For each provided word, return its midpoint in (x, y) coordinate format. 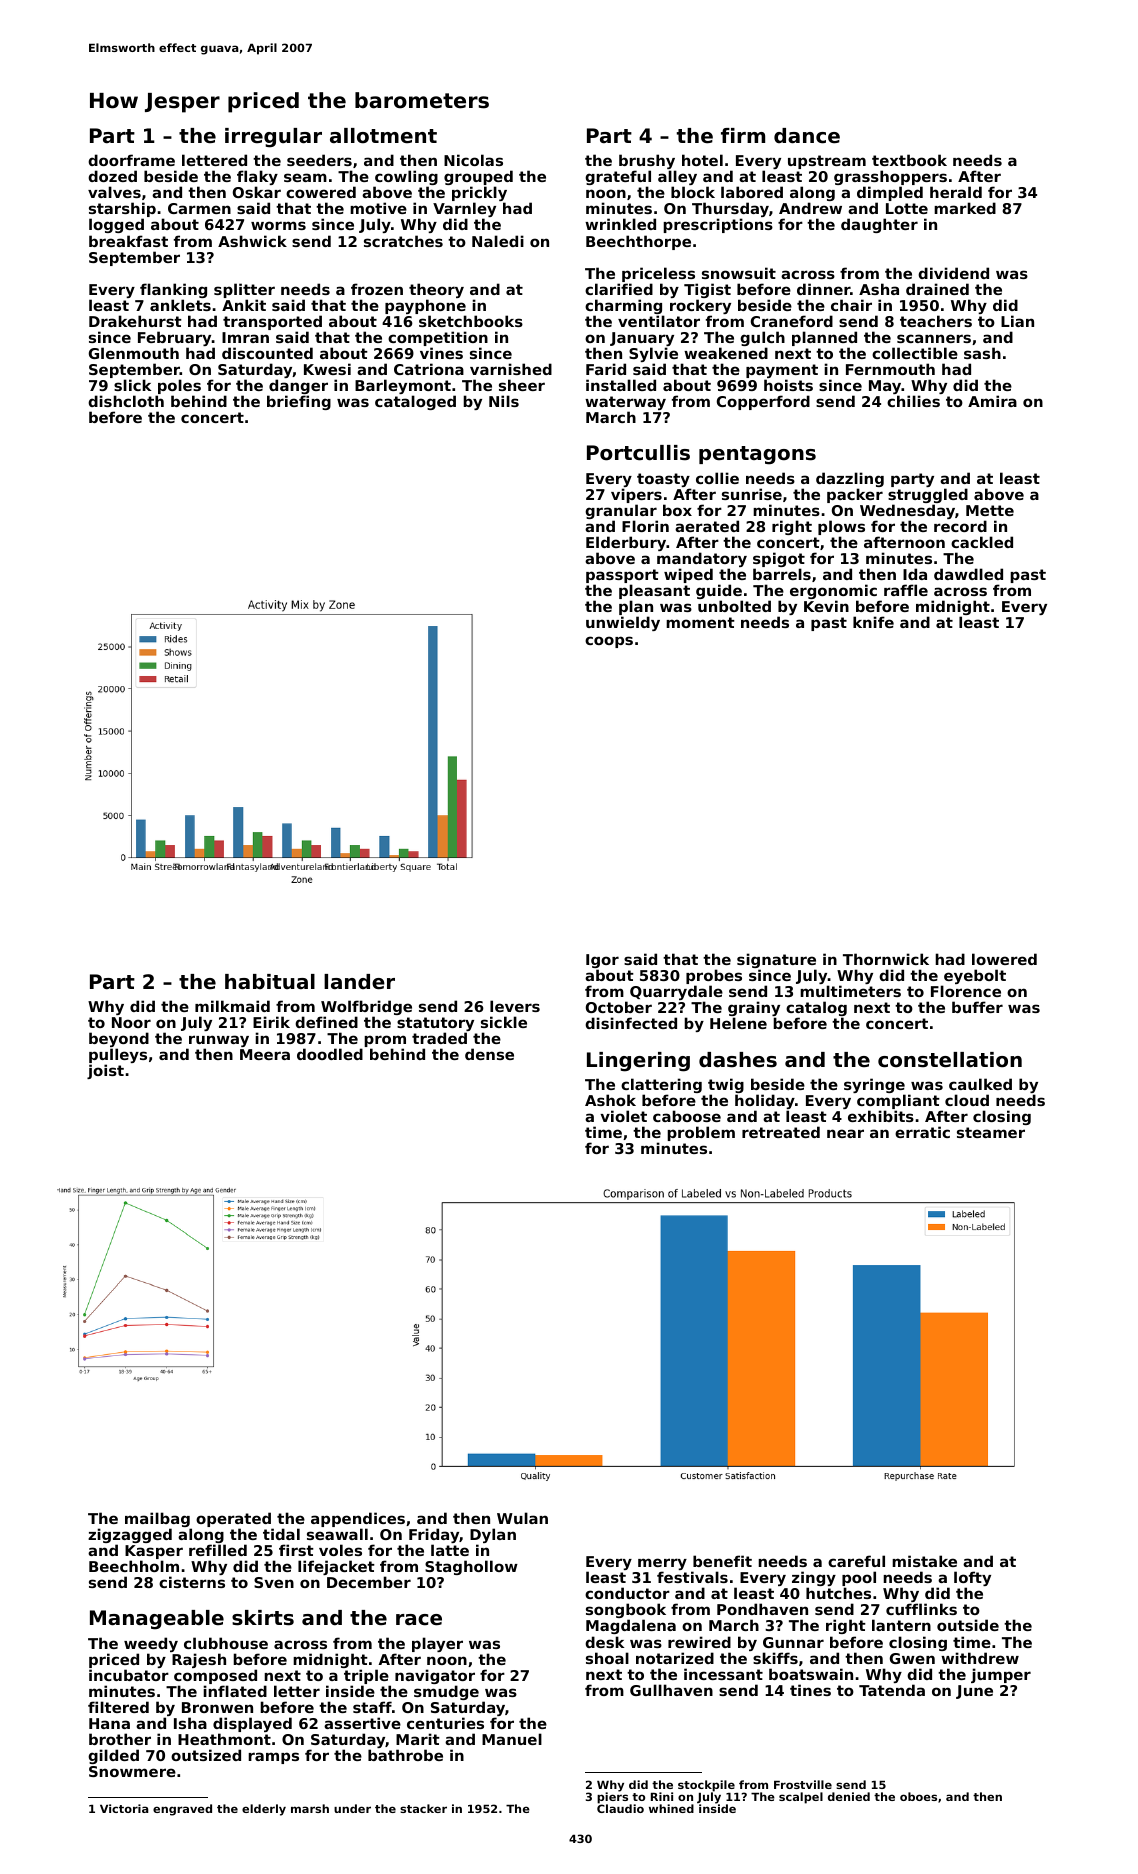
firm (743, 135)
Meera (265, 1054)
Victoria (124, 1808)
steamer (991, 1132)
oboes (918, 1796)
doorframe (131, 160)
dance (807, 136)
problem (701, 1133)
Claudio (620, 1809)
